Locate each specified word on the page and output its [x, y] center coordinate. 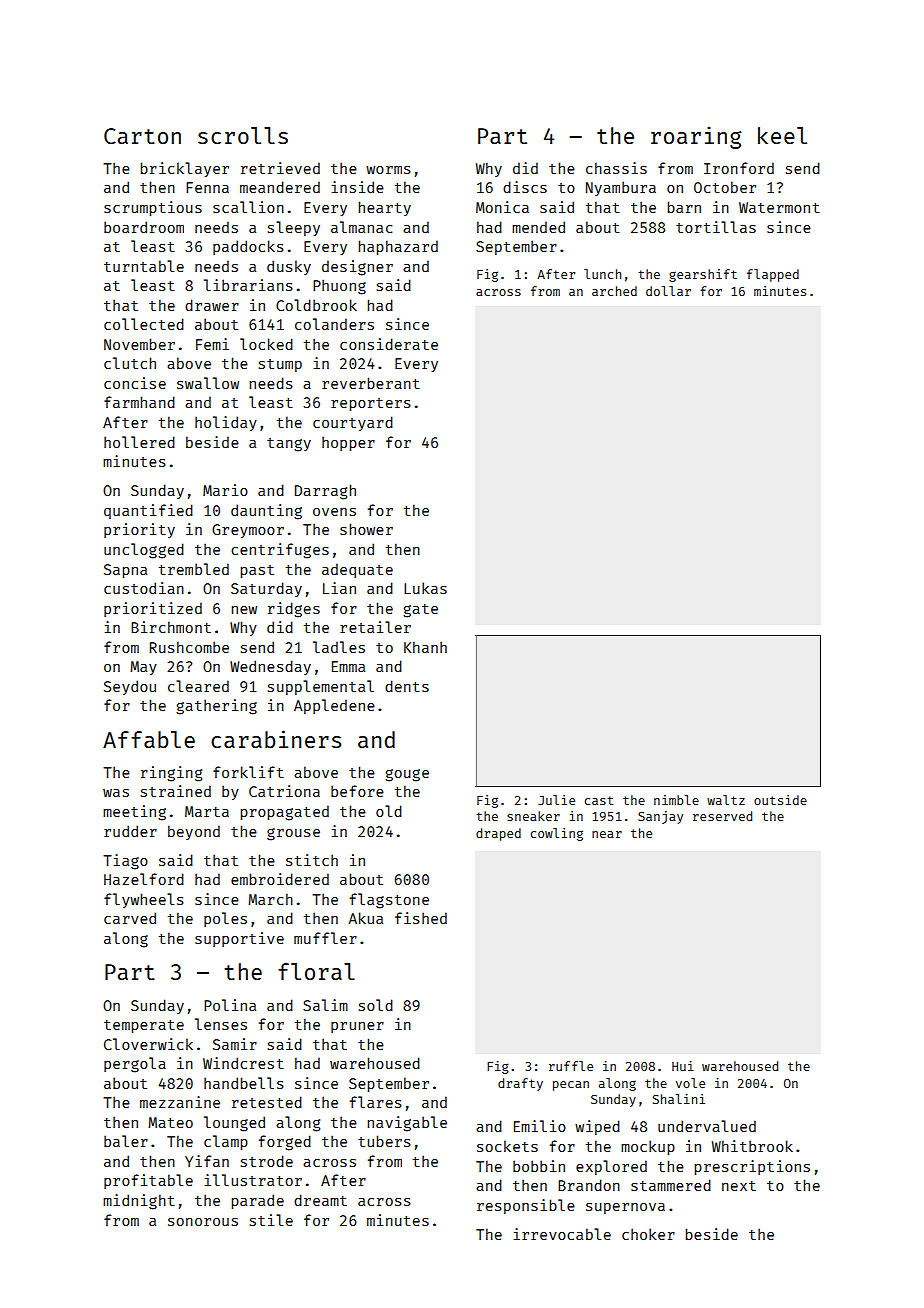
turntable [144, 266]
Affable [149, 739]
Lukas [425, 588]
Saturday [266, 589]
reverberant [371, 383]
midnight [139, 1202]
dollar [668, 291]
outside [780, 800]
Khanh [425, 647]
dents [407, 686]
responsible [526, 1206]
